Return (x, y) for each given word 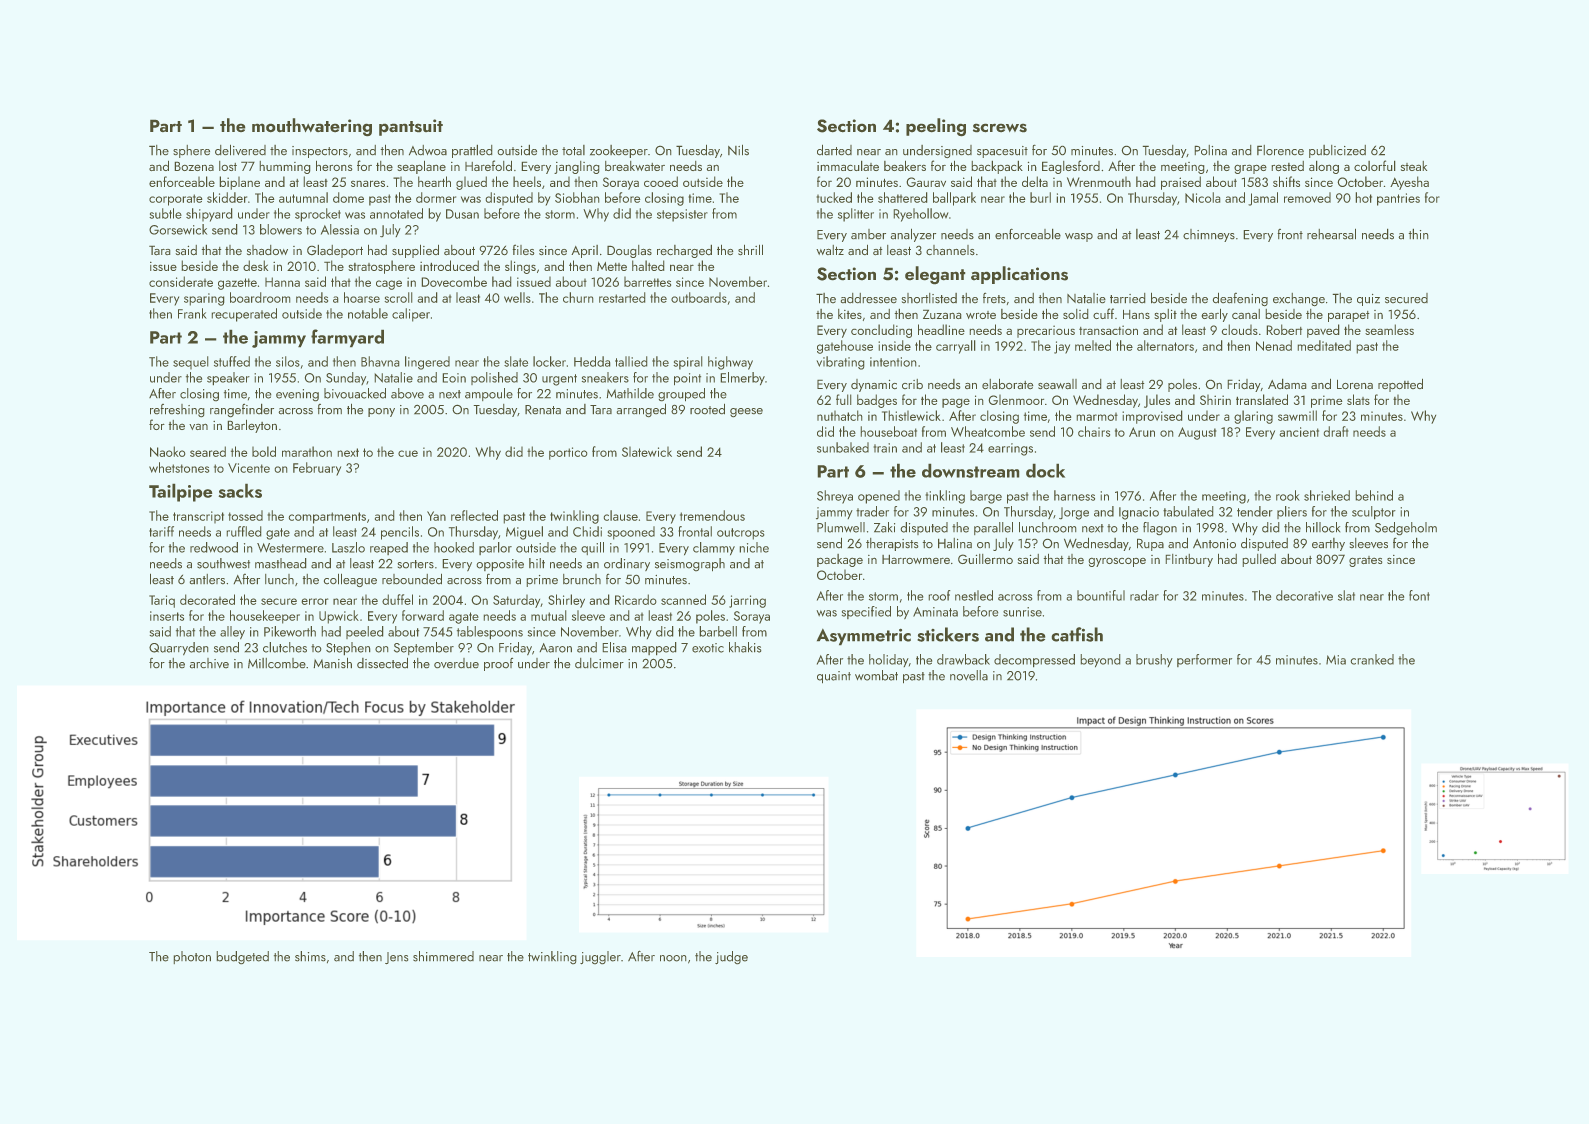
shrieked (1327, 495)
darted (834, 150)
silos (288, 361)
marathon (307, 451)
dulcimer (599, 663)
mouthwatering (312, 127)
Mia (1336, 660)
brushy (1154, 660)
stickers (948, 634)
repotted (1400, 385)
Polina (1211, 150)
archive (209, 663)
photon (192, 957)
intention (893, 362)
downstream (970, 471)
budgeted (243, 957)
